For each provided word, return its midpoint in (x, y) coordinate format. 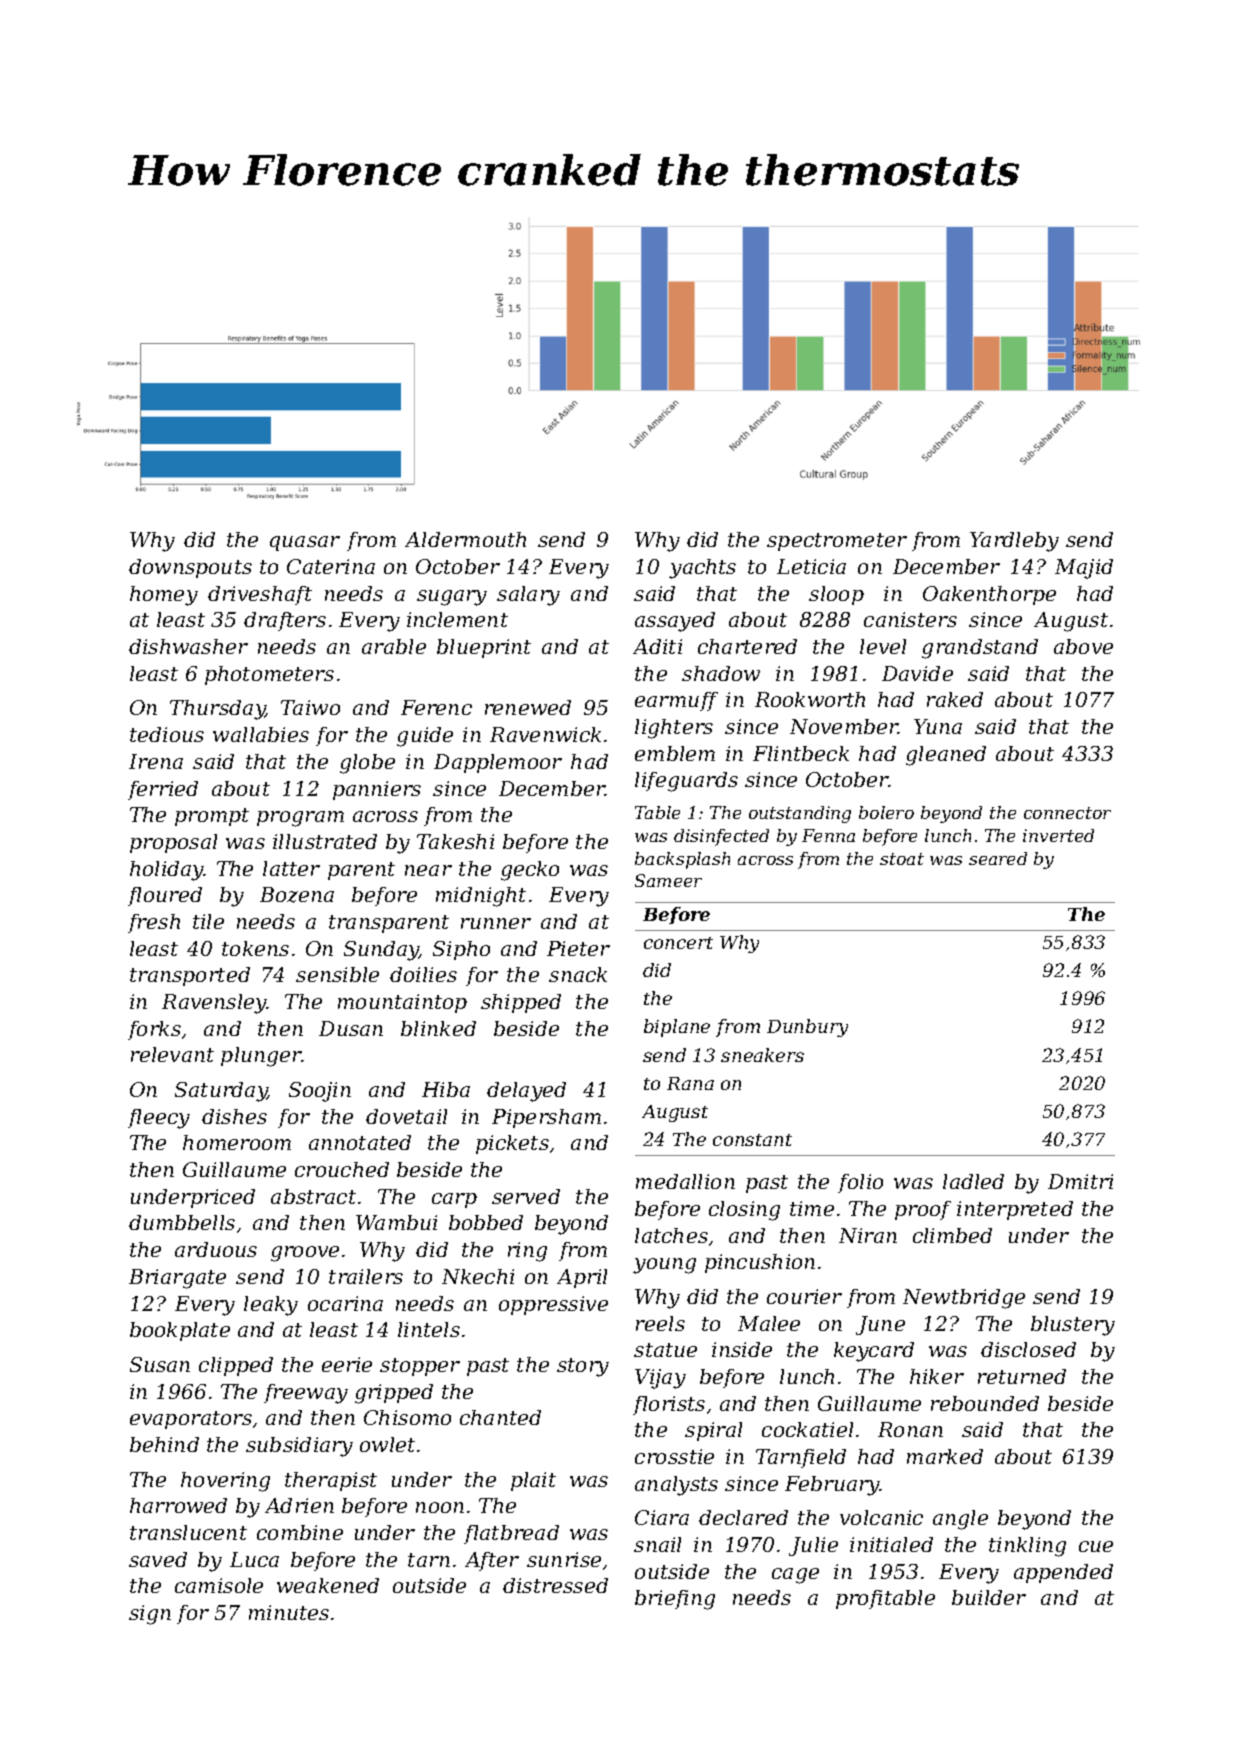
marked (945, 1456)
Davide (917, 673)
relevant (172, 1054)
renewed (528, 707)
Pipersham (546, 1118)
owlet (387, 1444)
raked (955, 699)
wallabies (261, 734)
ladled (973, 1181)
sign (150, 1615)
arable (394, 646)
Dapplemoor (498, 763)
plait (533, 1481)
